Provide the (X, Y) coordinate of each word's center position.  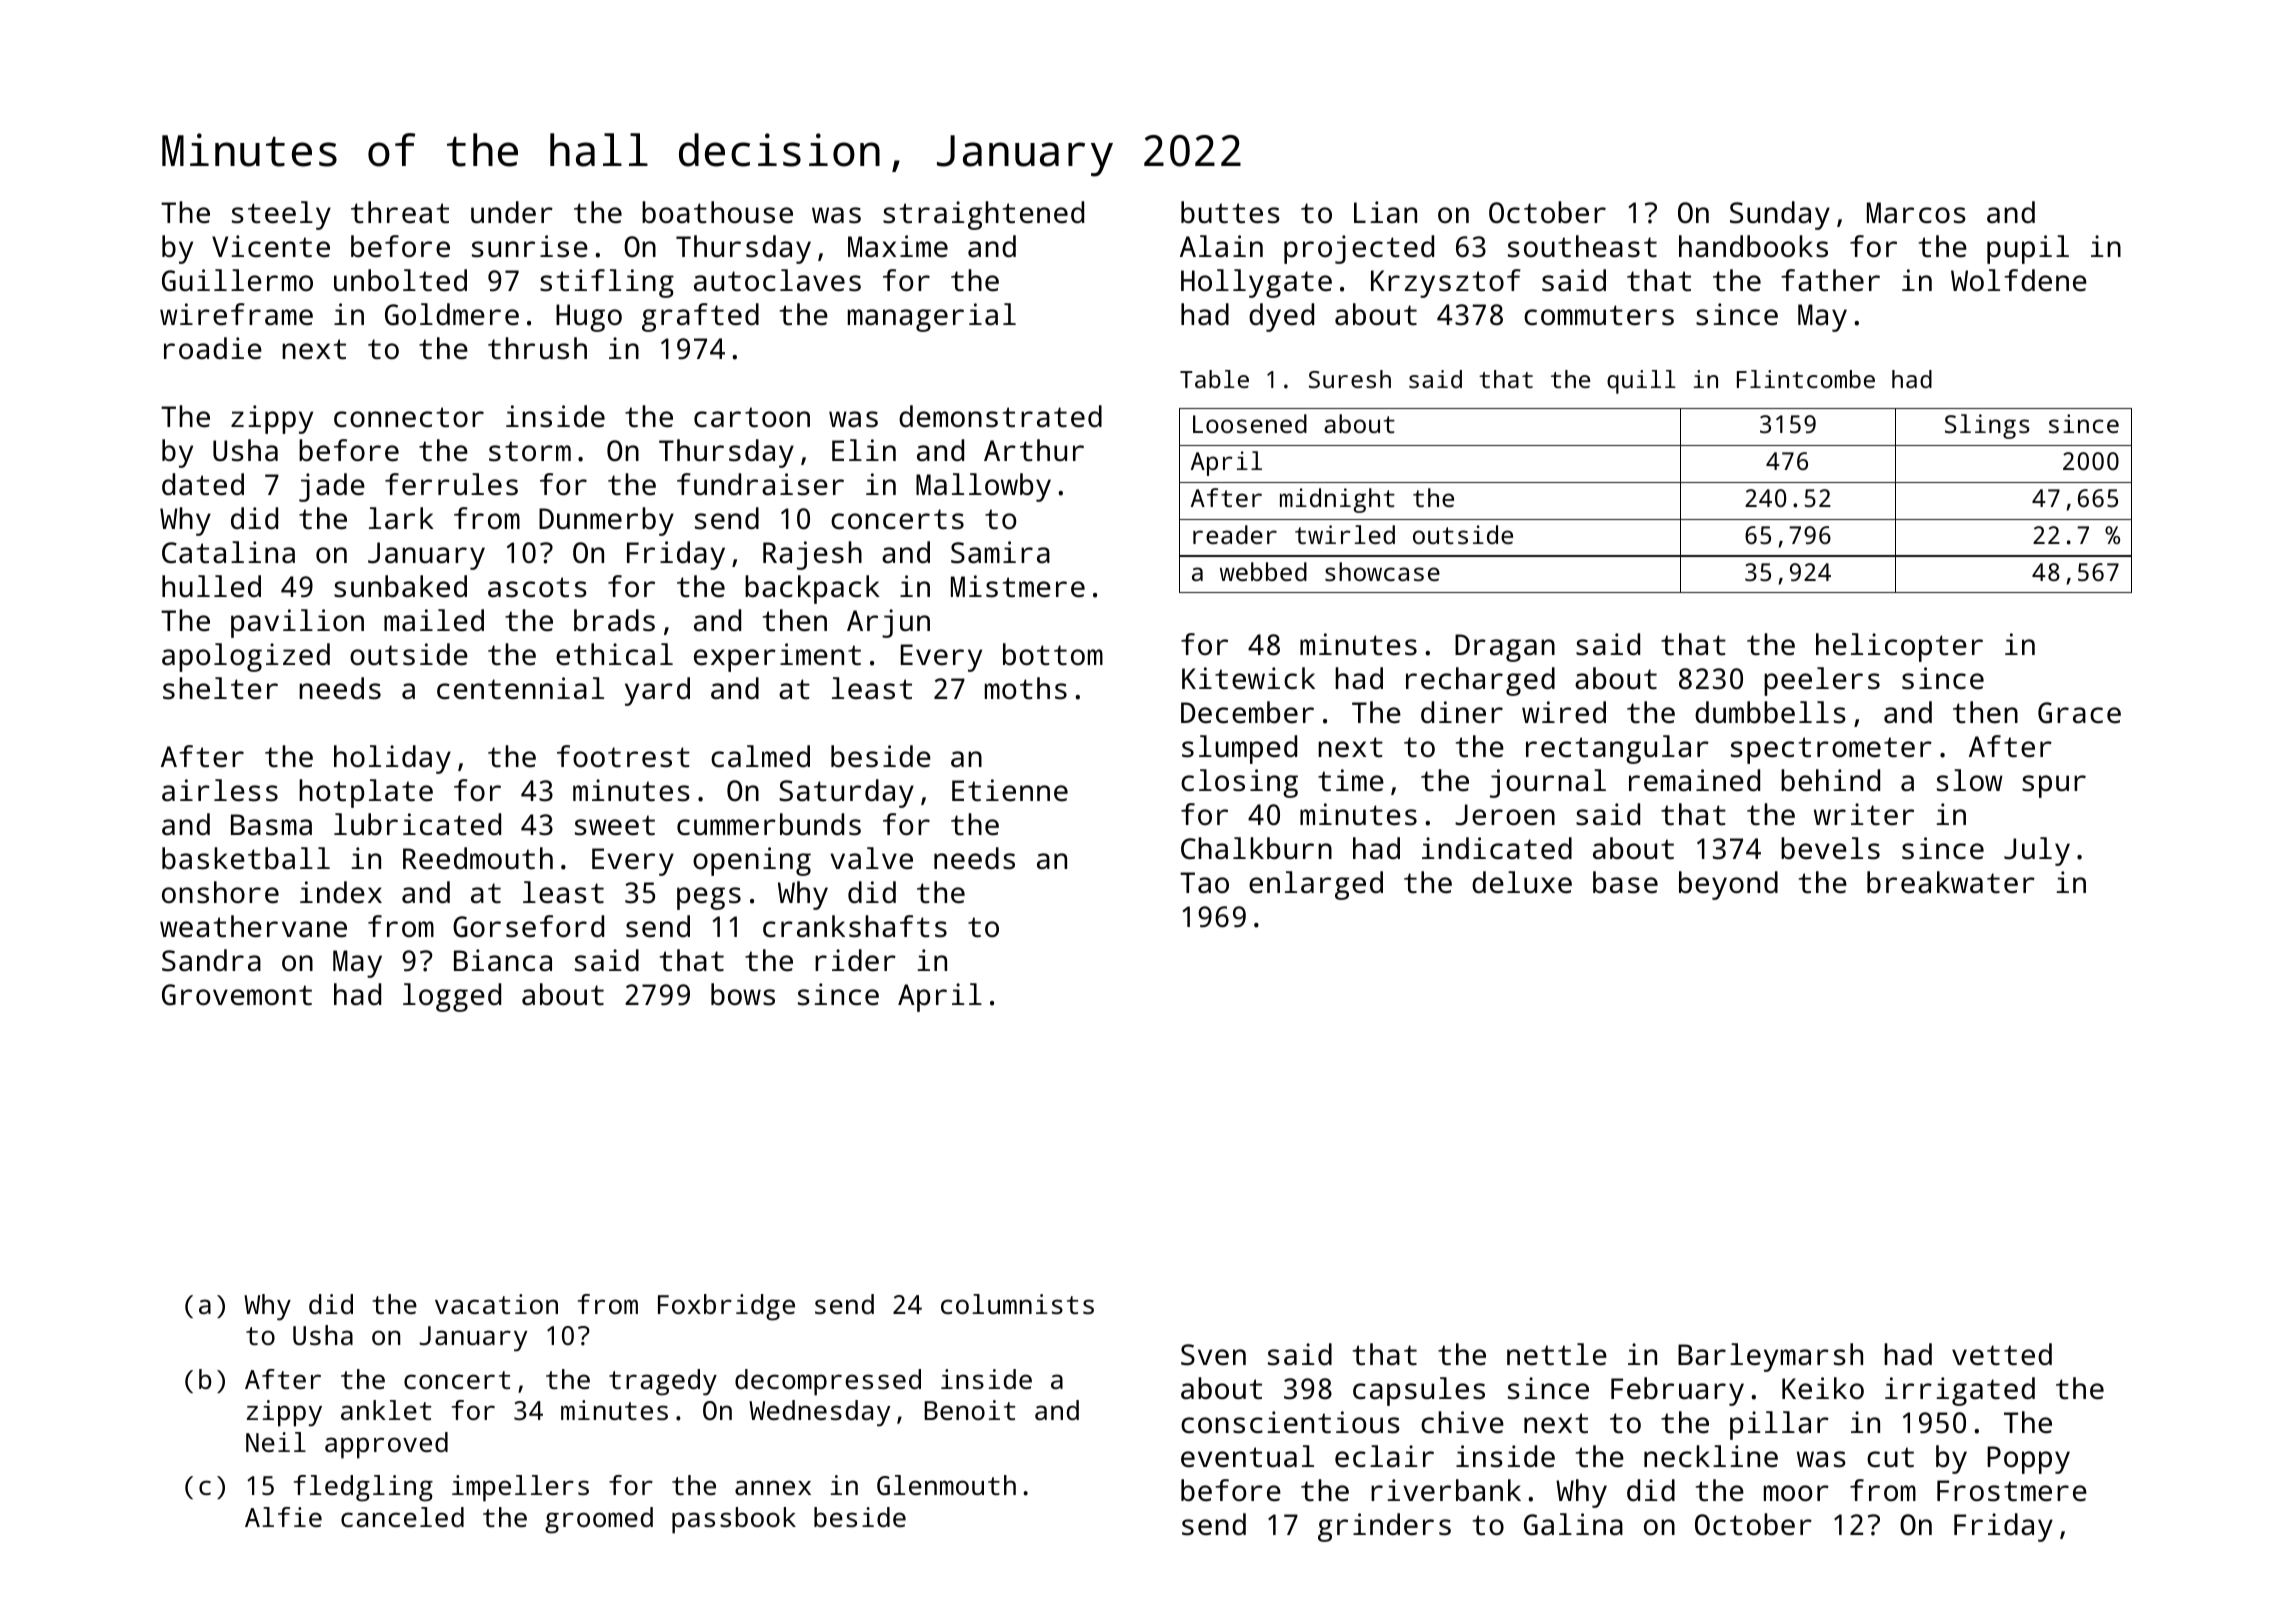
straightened (983, 215)
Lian (1385, 212)
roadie (213, 348)
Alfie (283, 1517)
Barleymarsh (1770, 1357)
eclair (1384, 1456)
